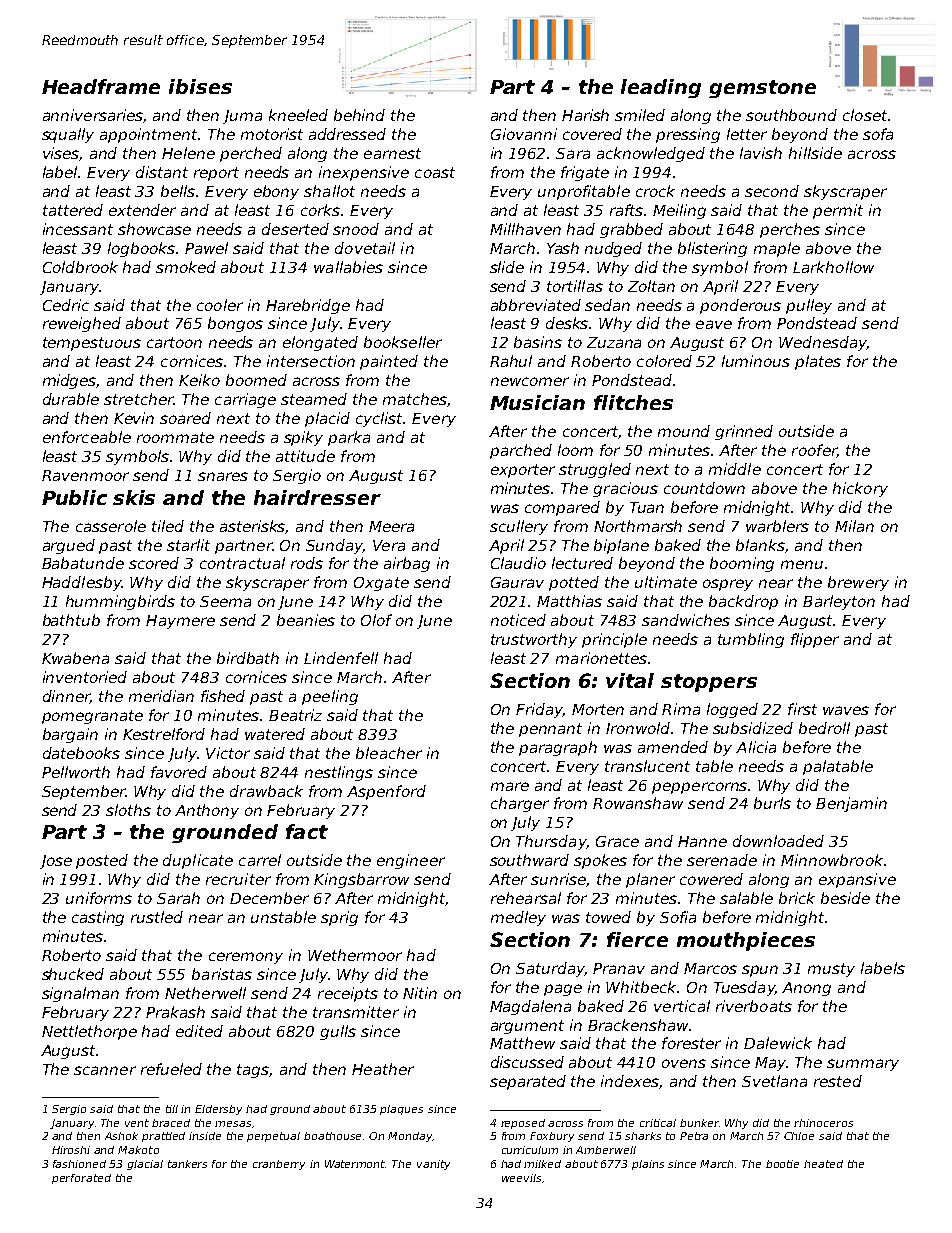  I want to click on slide, so click(507, 267).
